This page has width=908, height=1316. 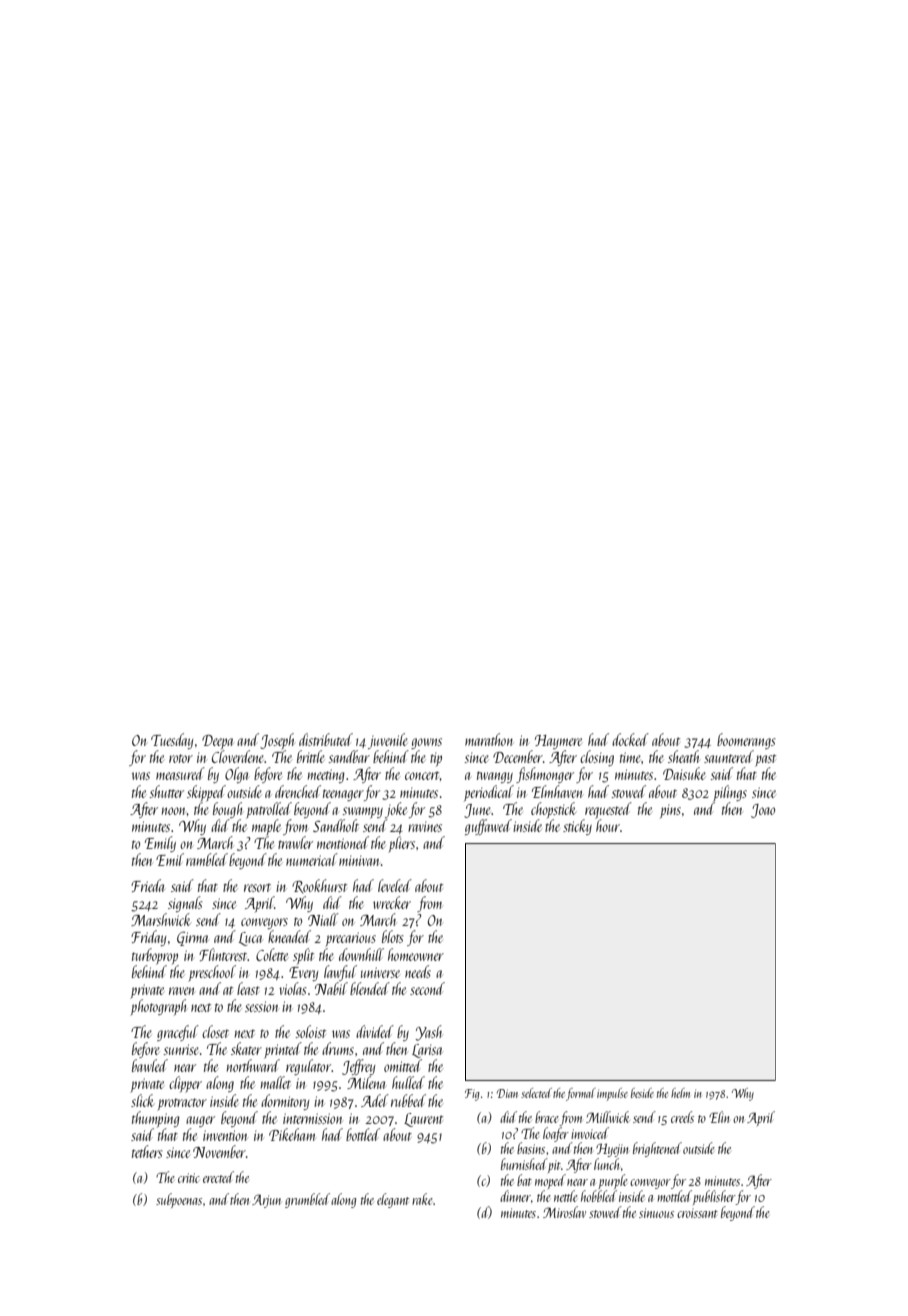 I want to click on basins, so click(x=531, y=1148).
